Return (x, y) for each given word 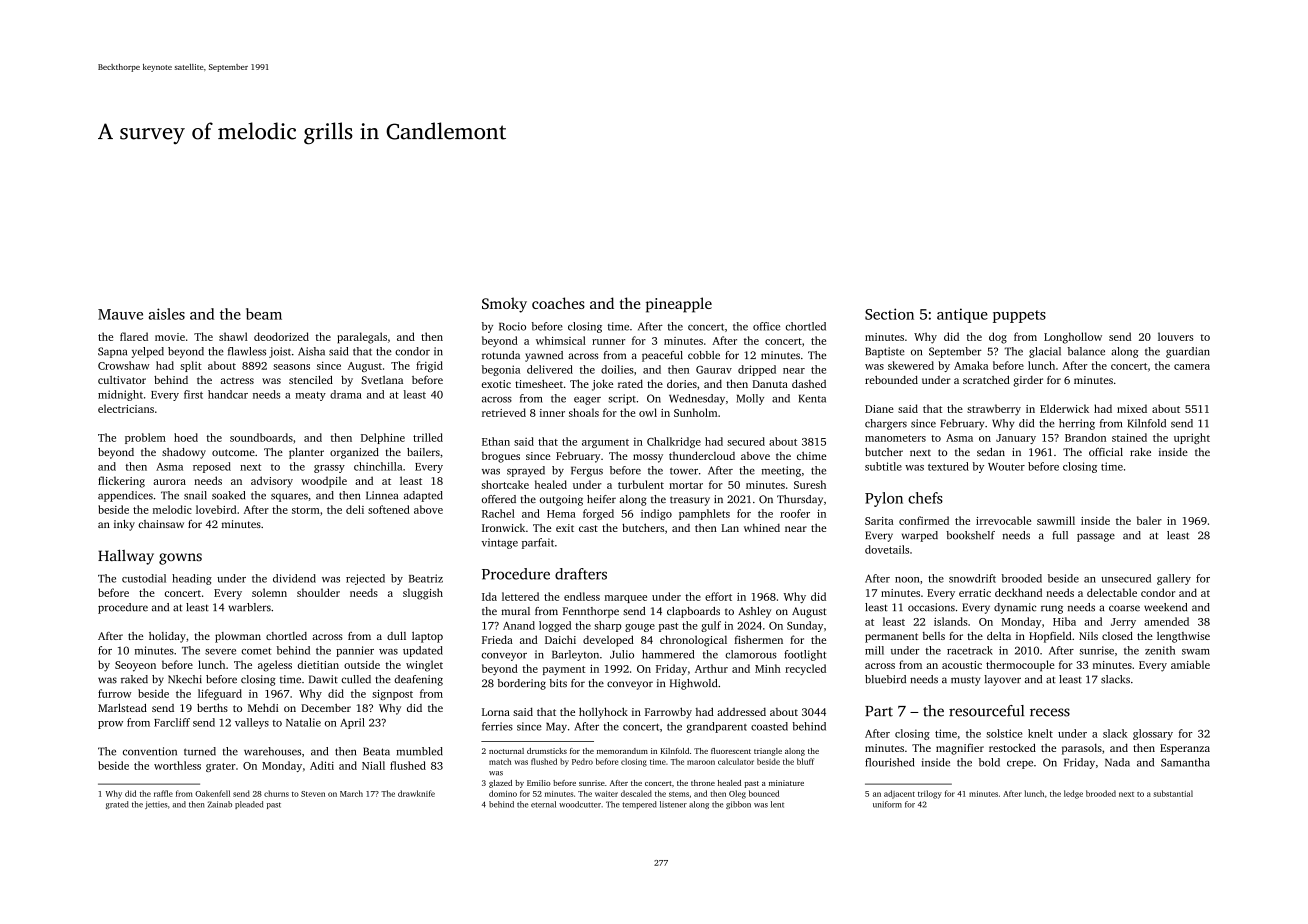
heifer (601, 499)
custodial (144, 578)
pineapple (679, 305)
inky (124, 525)
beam (264, 314)
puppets (1019, 316)
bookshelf (970, 535)
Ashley (754, 612)
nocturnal (506, 751)
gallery (1174, 579)
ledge (1073, 794)
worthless (177, 765)
